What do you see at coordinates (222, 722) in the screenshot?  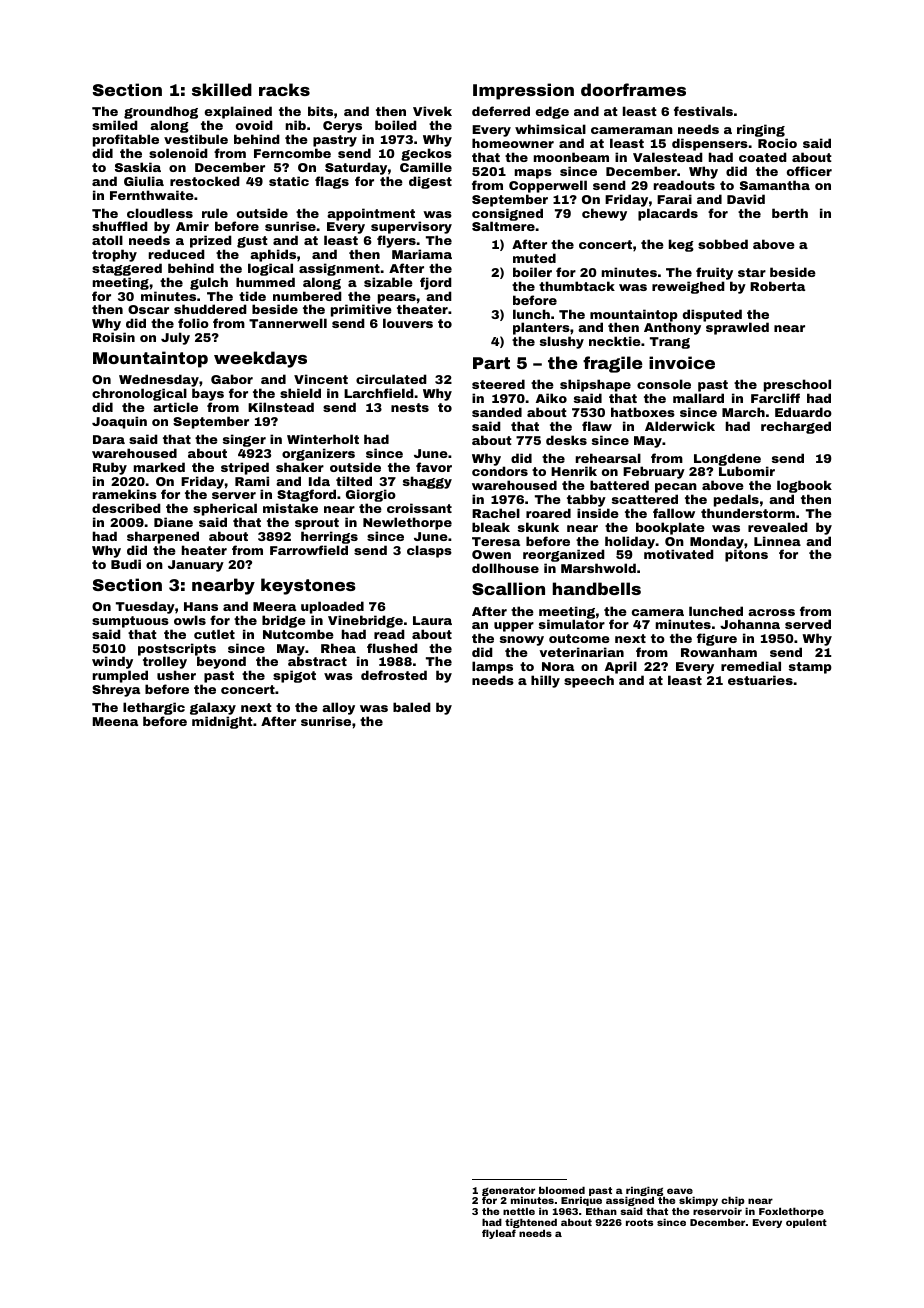 I see `midnight` at bounding box center [222, 722].
